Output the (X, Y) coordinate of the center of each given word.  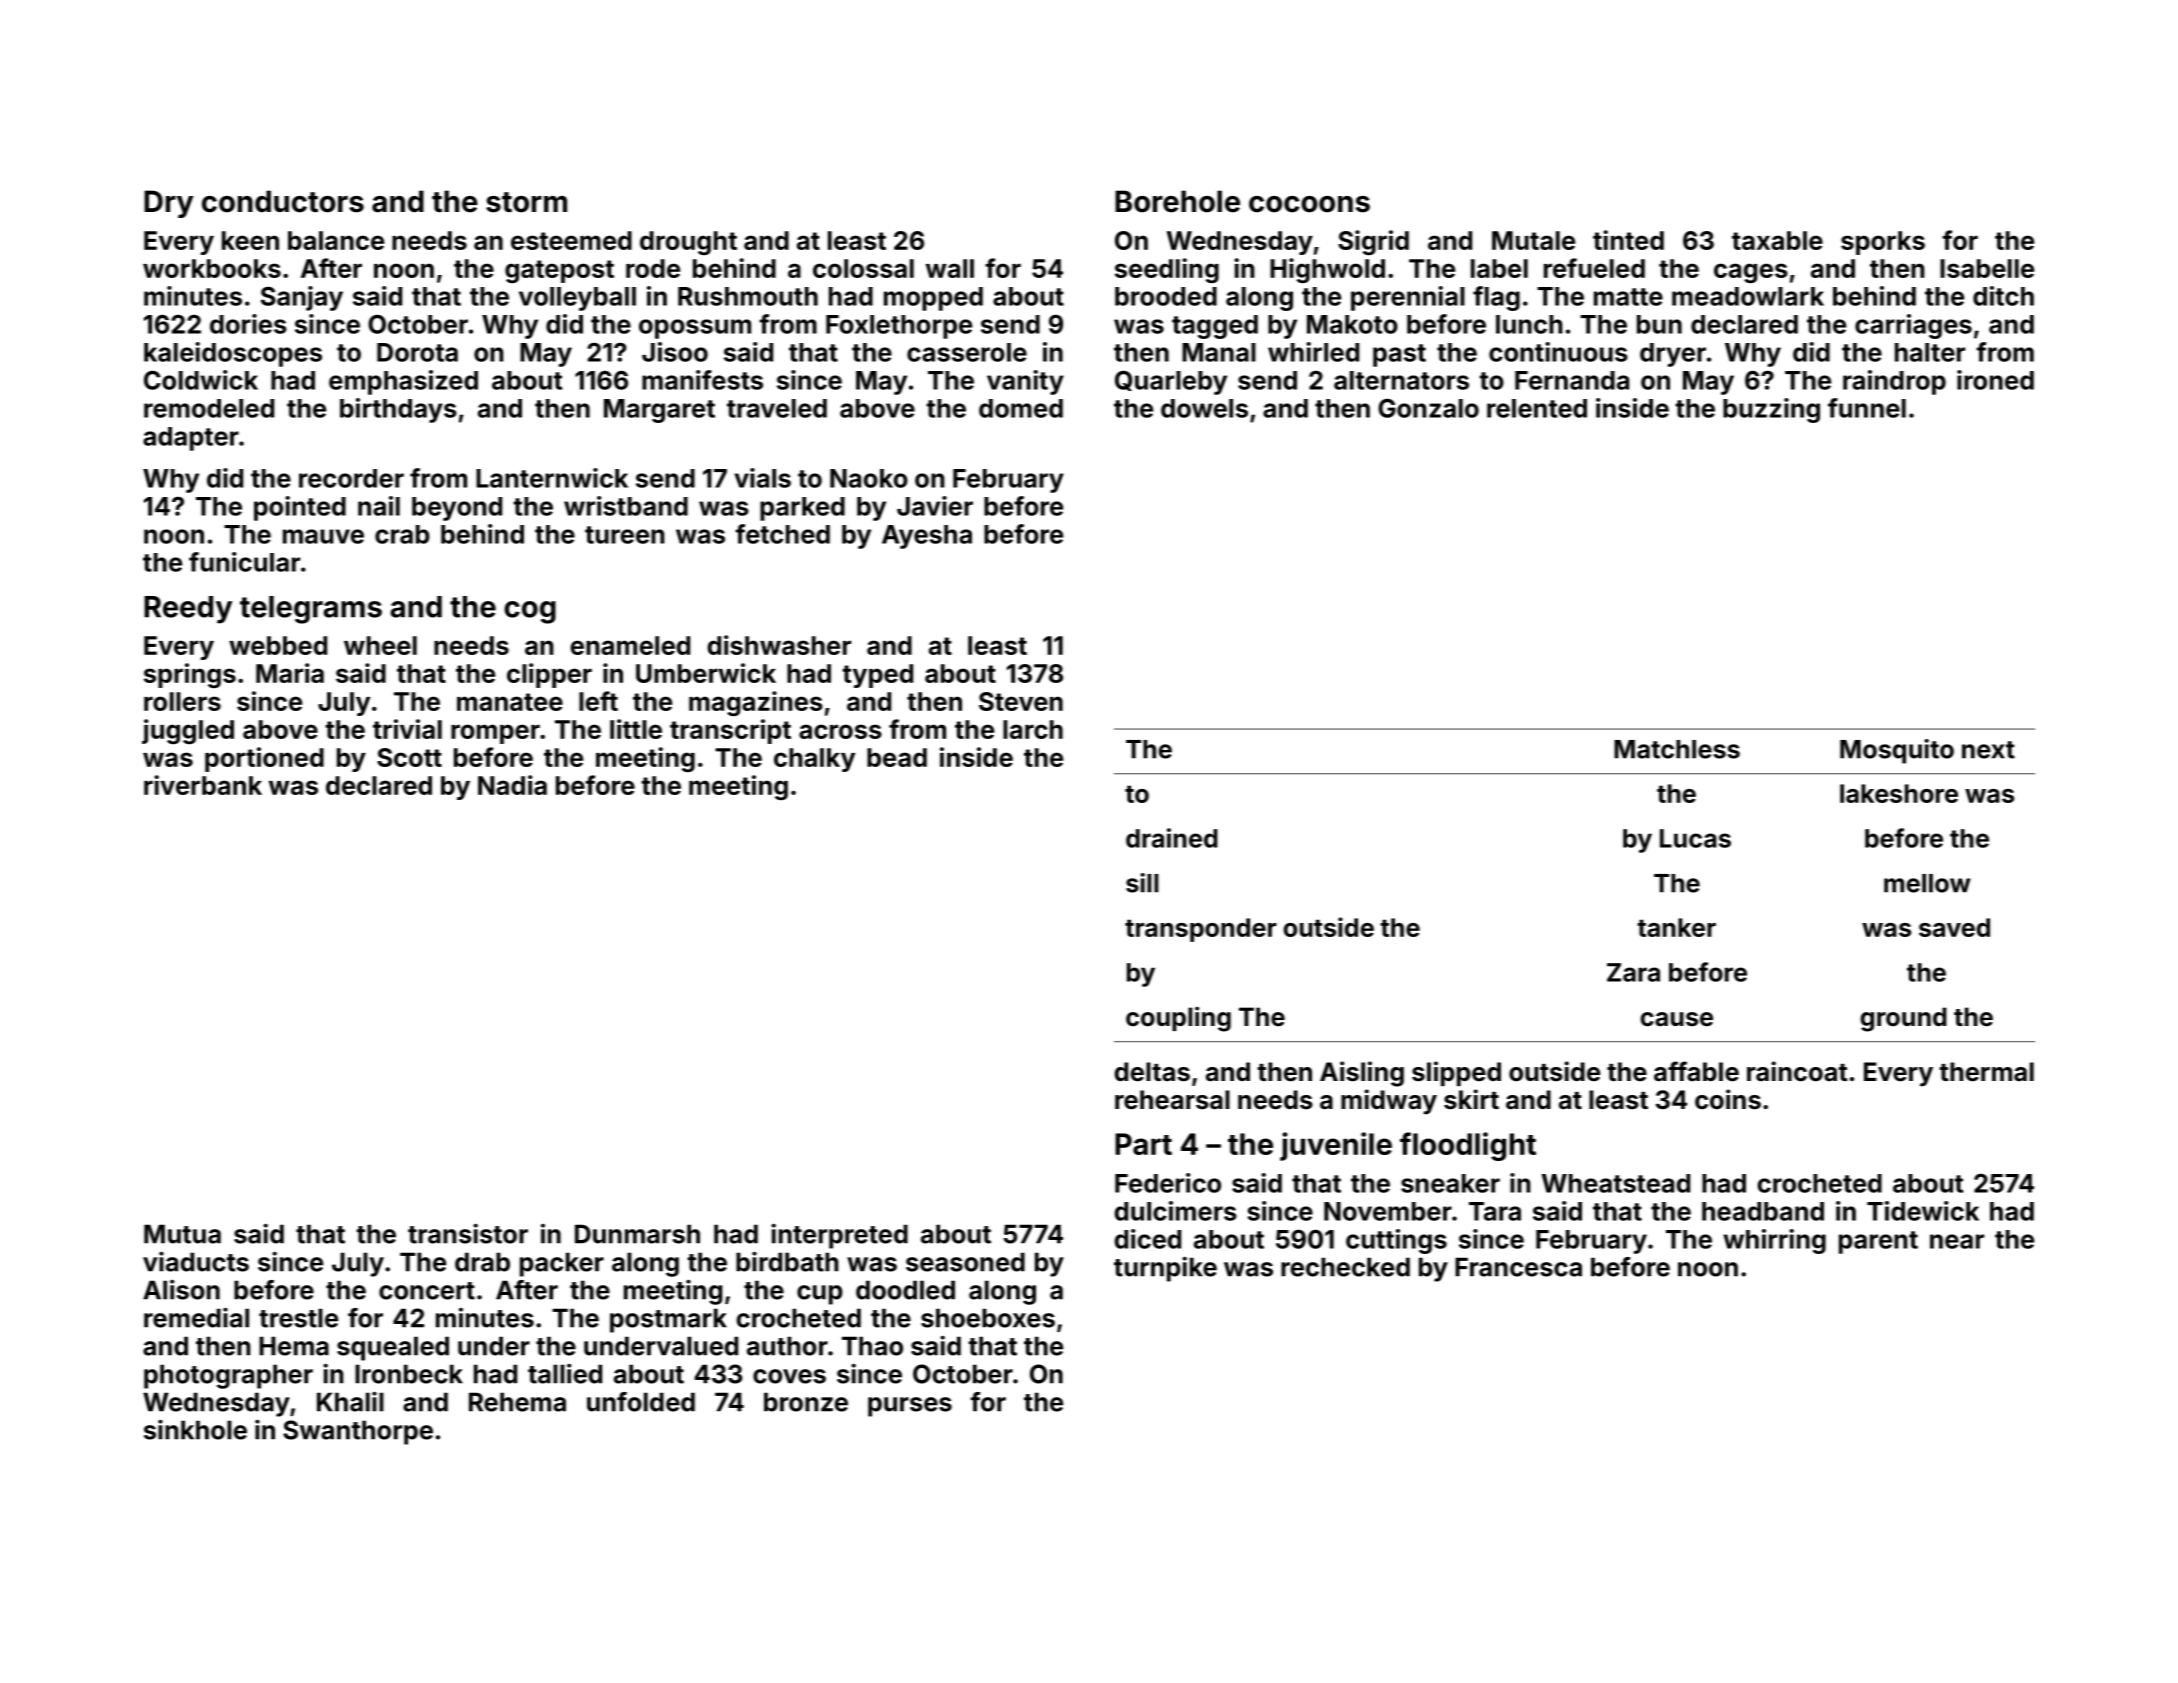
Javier (935, 506)
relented (1537, 408)
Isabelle (1987, 268)
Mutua (182, 1234)
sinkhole (195, 1429)
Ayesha (927, 537)
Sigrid (1373, 242)
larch (1033, 729)
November (1388, 1211)
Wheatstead (1615, 1183)
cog (530, 612)
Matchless (1677, 749)
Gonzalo (1428, 408)
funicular (244, 562)
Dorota (417, 352)
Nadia (512, 785)
